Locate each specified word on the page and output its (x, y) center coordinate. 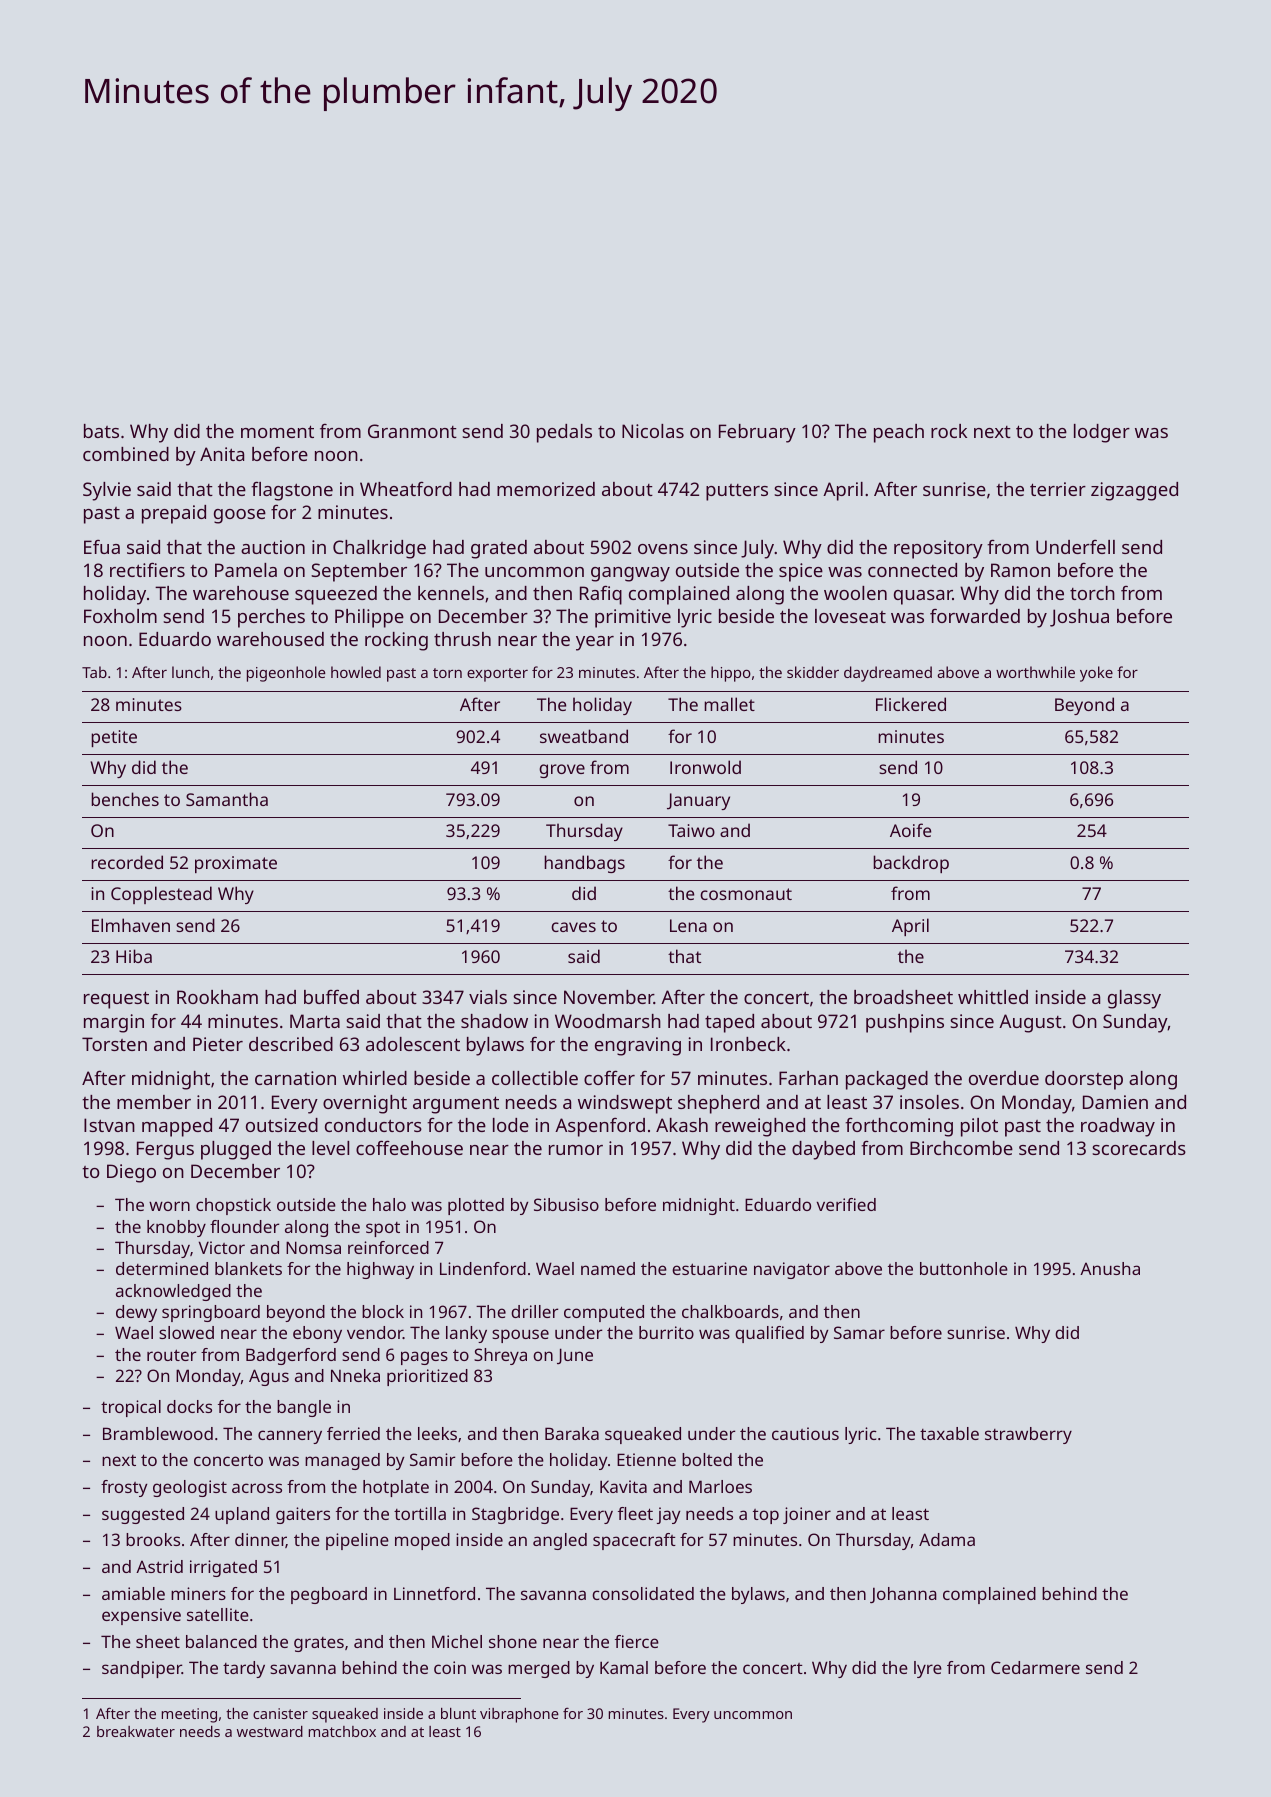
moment (277, 431)
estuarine (709, 1268)
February (757, 433)
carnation (295, 1078)
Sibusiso (566, 1204)
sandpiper (142, 1669)
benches (125, 799)
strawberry (1028, 1435)
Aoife (910, 830)
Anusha (1110, 1268)
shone (513, 1641)
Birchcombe (961, 1148)
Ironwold (705, 767)
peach (899, 433)
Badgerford (291, 1356)
